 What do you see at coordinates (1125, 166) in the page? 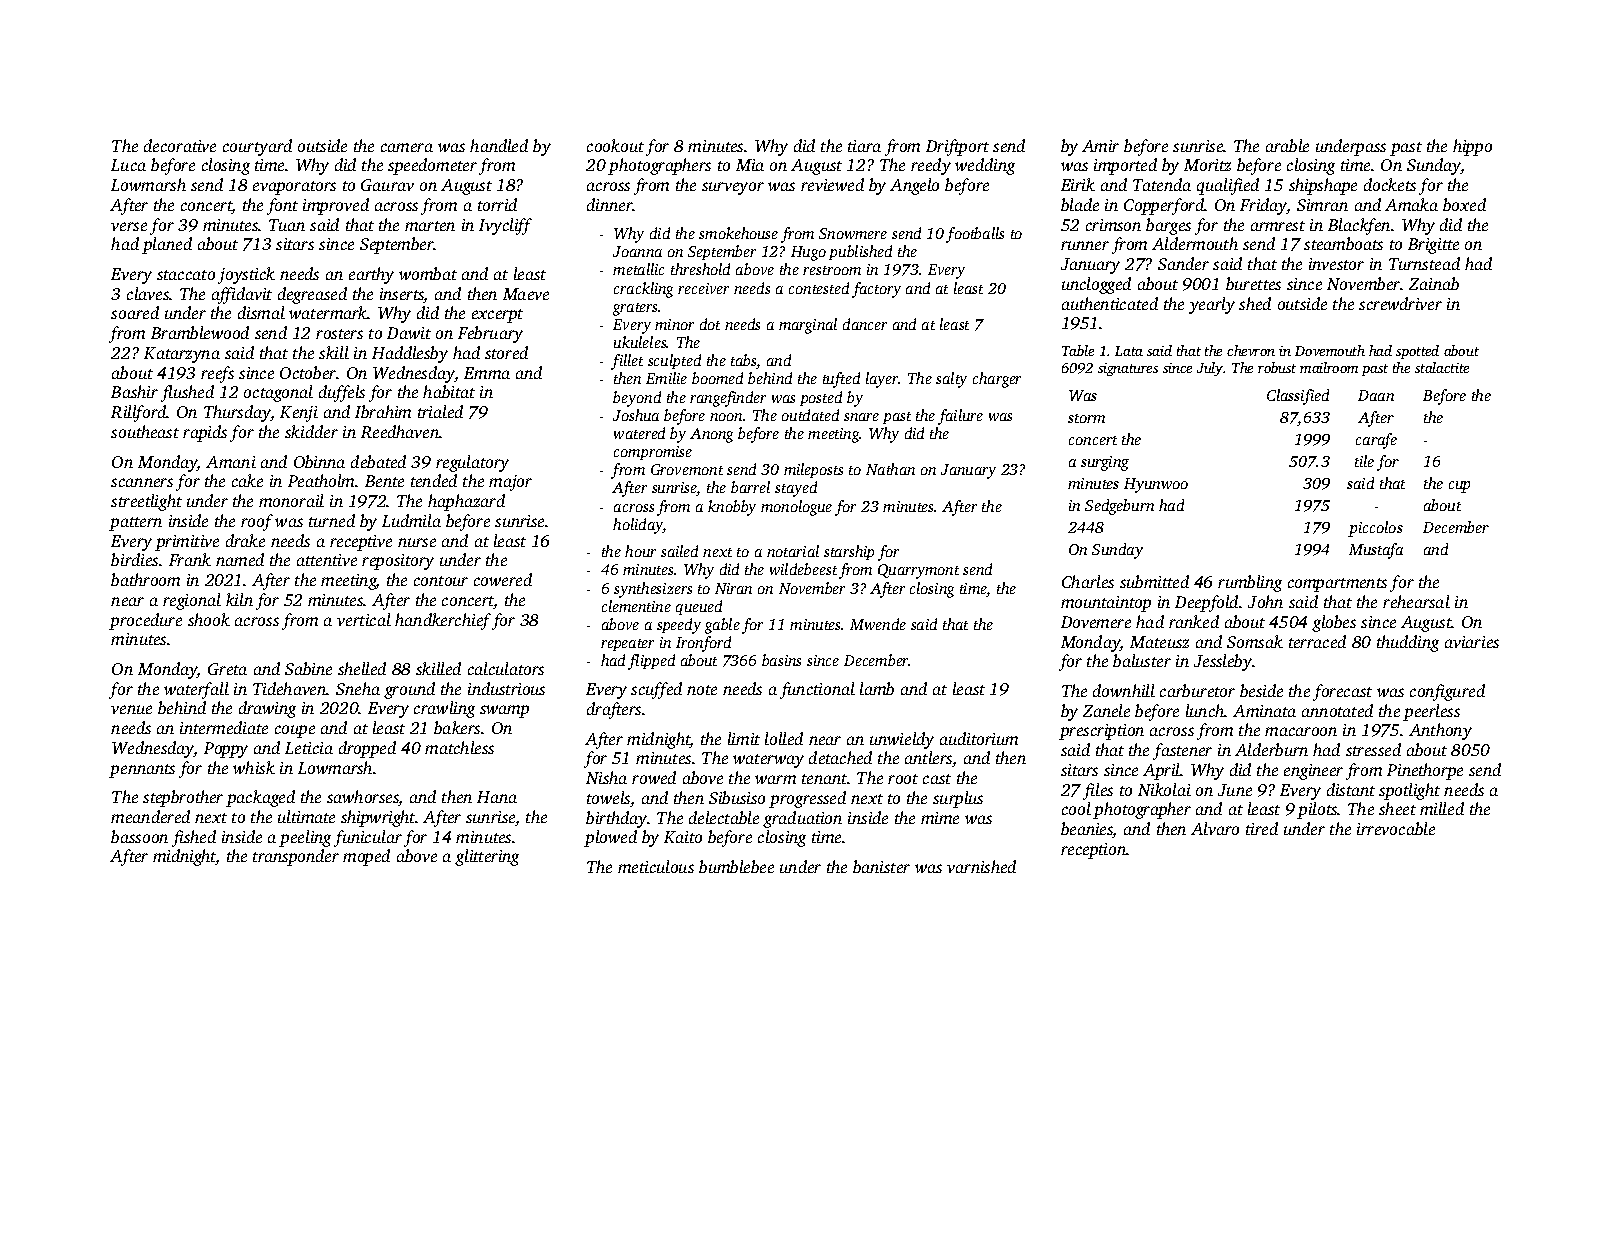
I see `imported` at bounding box center [1125, 166].
